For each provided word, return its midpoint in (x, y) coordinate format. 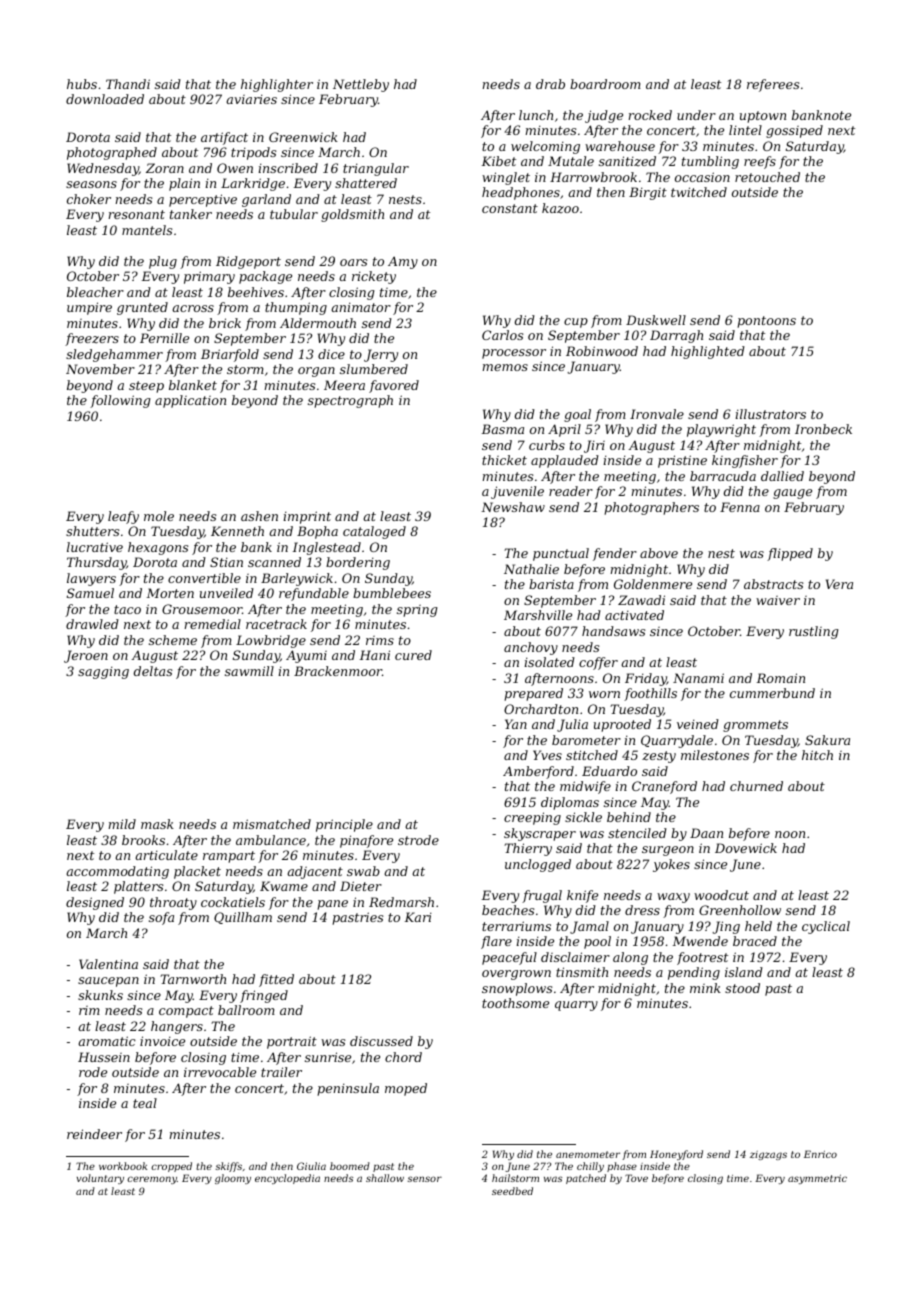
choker (89, 199)
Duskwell (656, 320)
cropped (171, 1167)
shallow (385, 1178)
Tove (636, 1178)
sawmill (249, 671)
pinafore (366, 841)
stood (742, 988)
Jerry (381, 355)
